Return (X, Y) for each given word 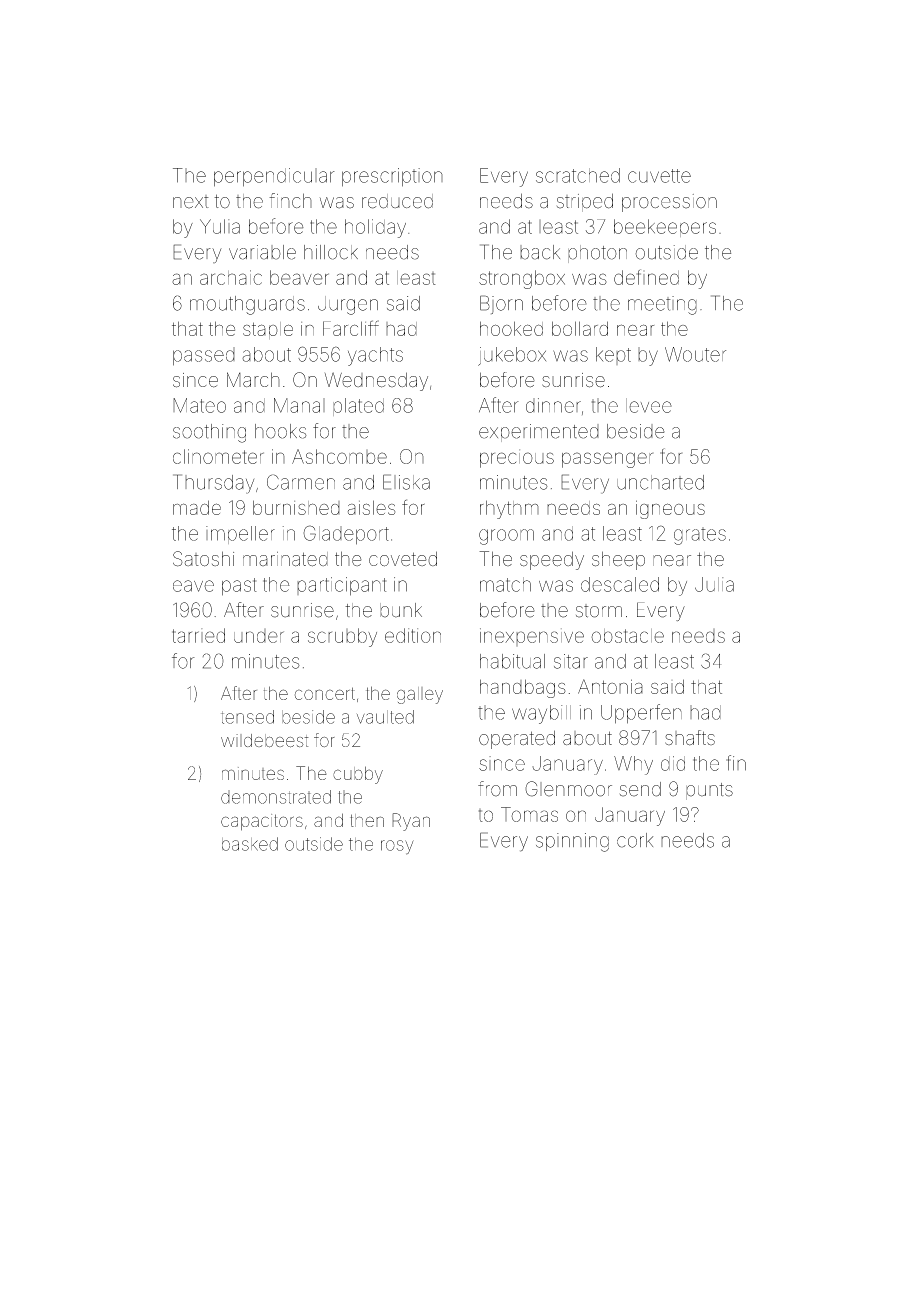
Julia (714, 584)
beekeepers (665, 228)
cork (635, 840)
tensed (247, 717)
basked (250, 844)
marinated (285, 559)
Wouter (695, 354)
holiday (375, 228)
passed (204, 356)
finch (290, 200)
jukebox (512, 356)
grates (700, 536)
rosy (397, 847)
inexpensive (532, 637)
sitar (571, 661)
